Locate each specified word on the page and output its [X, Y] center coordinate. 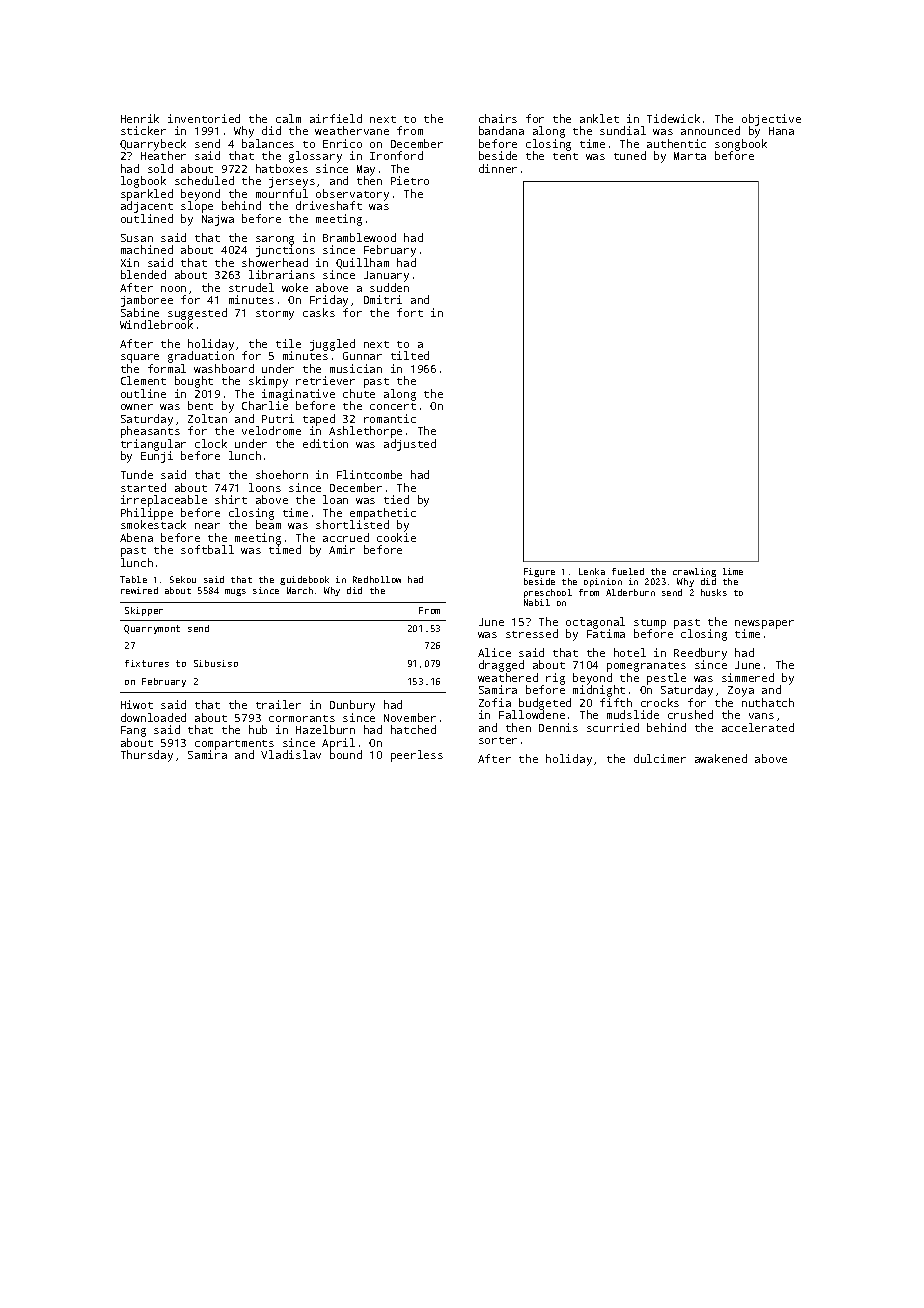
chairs [498, 118]
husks [714, 592]
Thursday [147, 756]
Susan [137, 238]
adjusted [410, 445]
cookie [396, 537]
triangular [153, 445]
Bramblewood [359, 237]
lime [733, 571]
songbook [741, 145]
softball [207, 549]
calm [288, 118]
